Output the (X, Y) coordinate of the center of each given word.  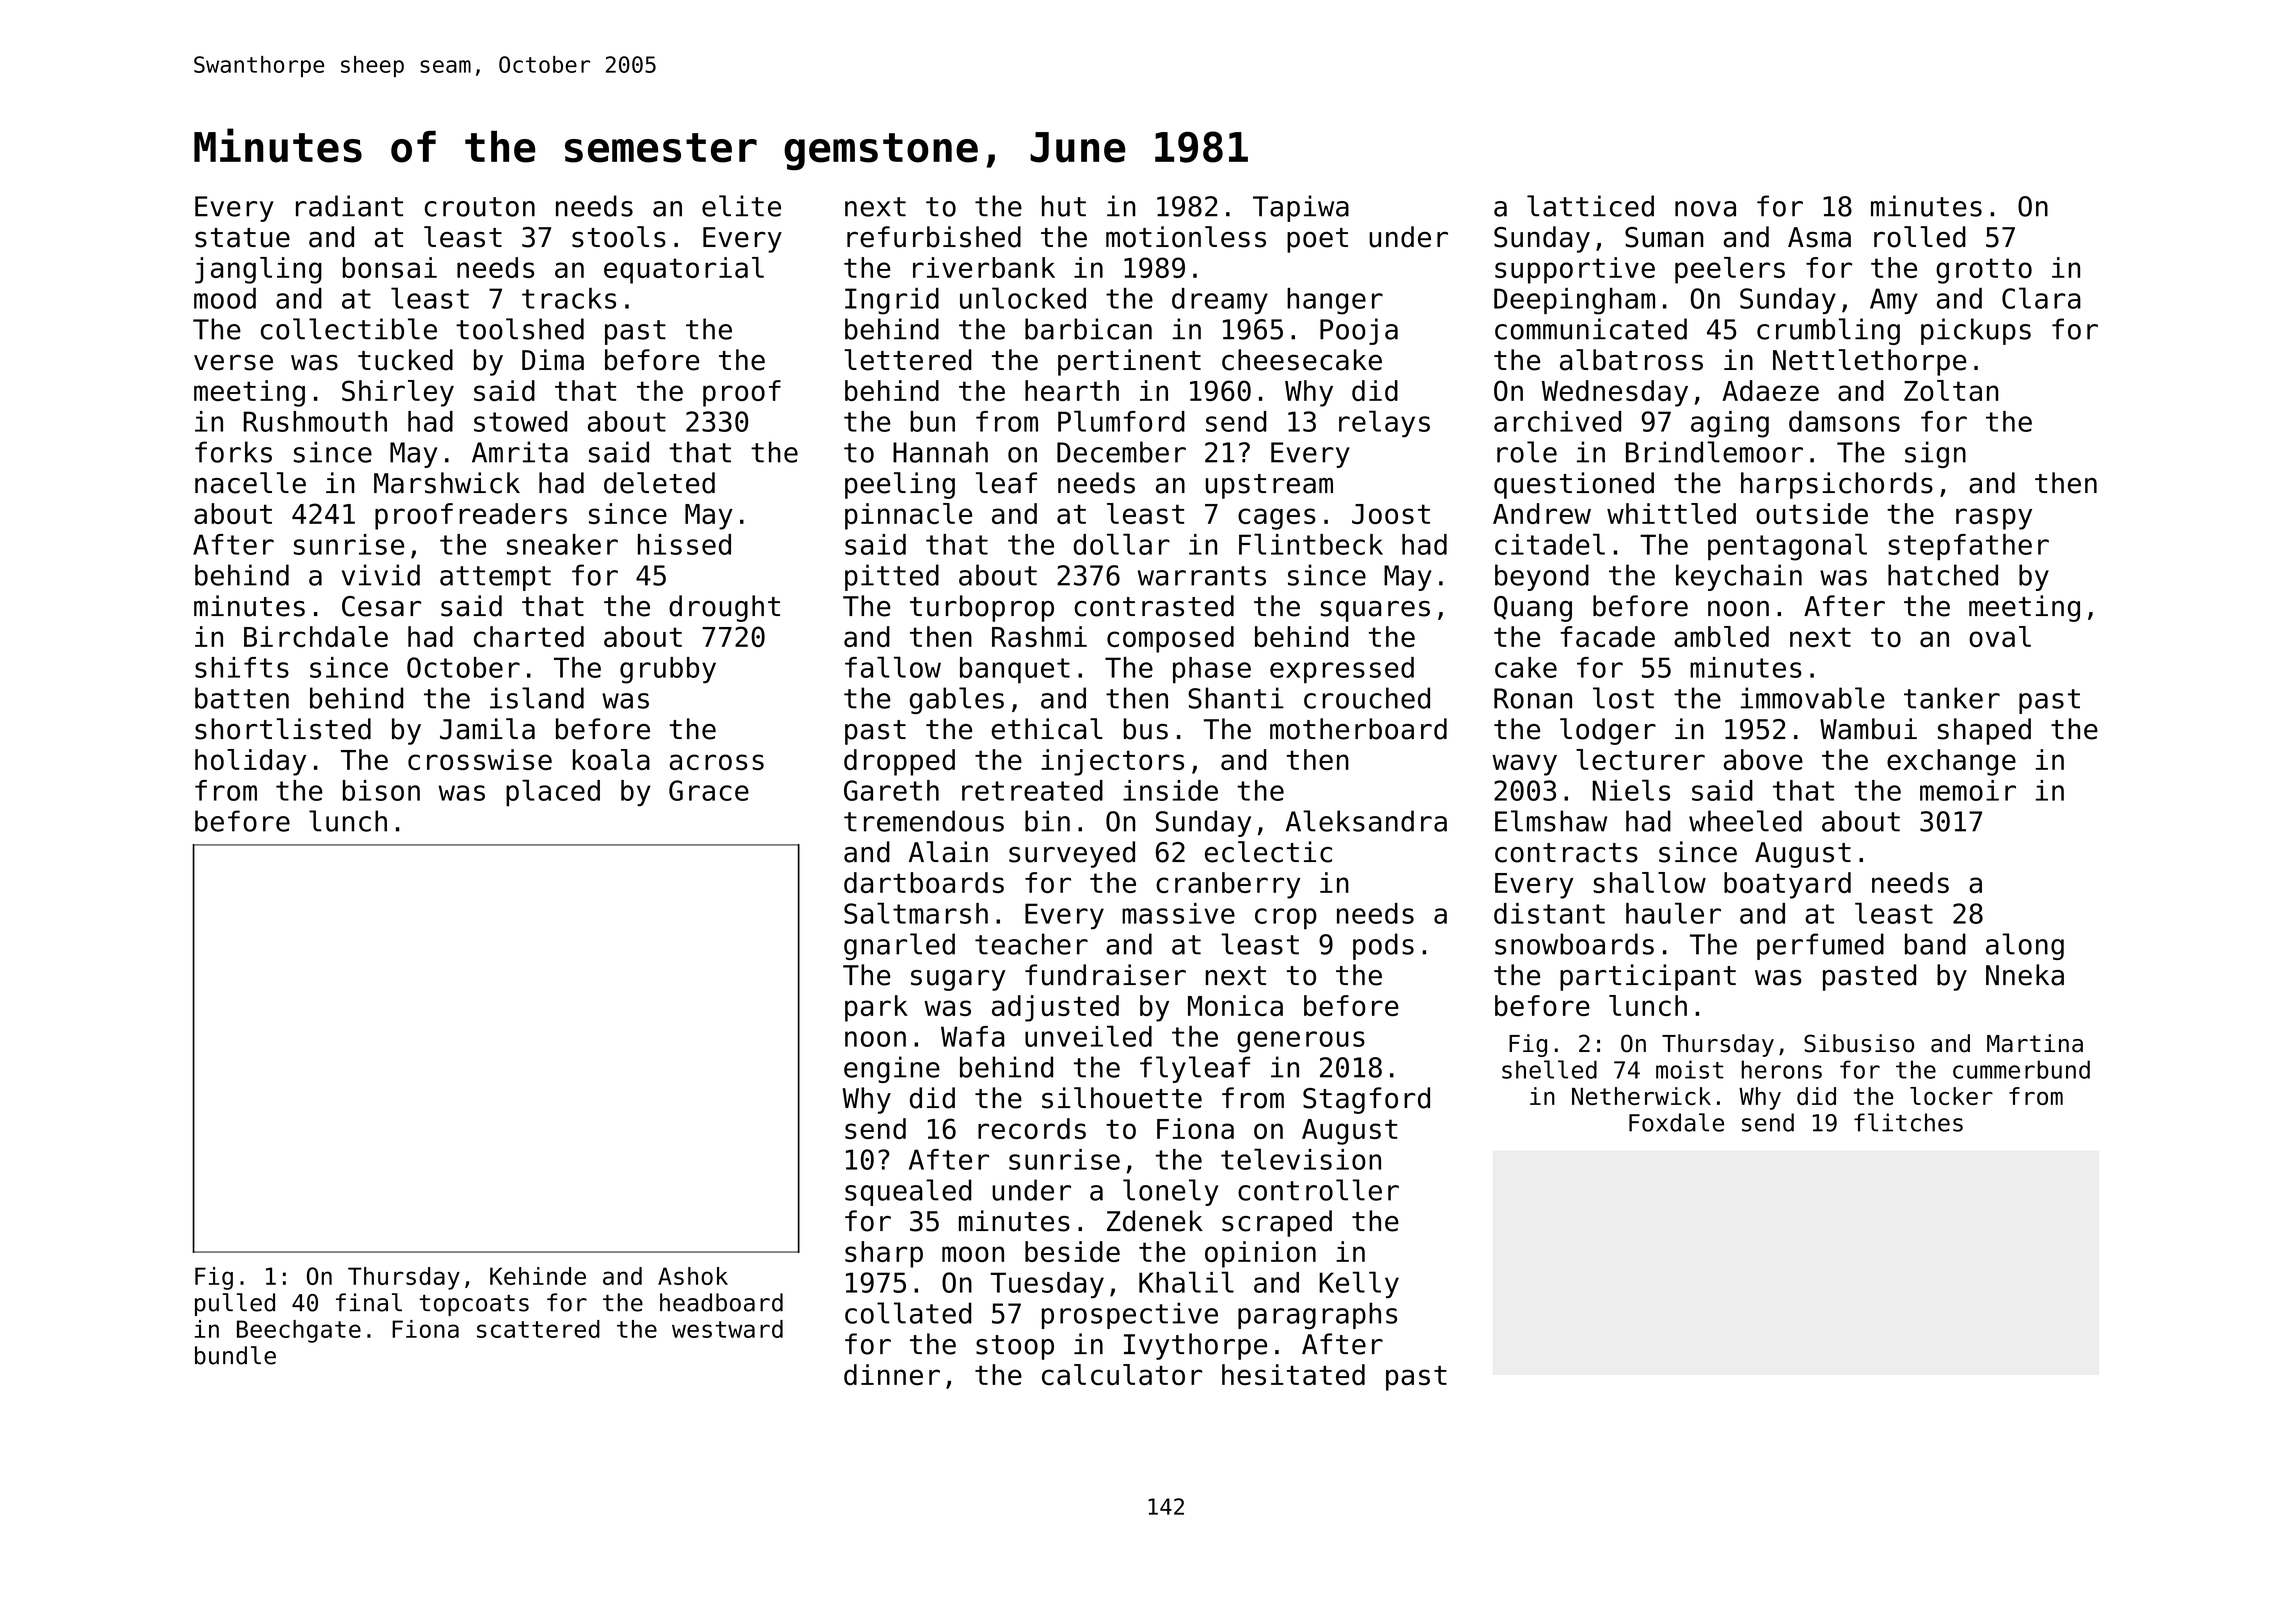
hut (1064, 206)
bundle (235, 1355)
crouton (480, 207)
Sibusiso (1859, 1043)
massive (1178, 913)
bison (381, 790)
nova (1705, 209)
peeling (900, 485)
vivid (381, 575)
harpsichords (1837, 485)
